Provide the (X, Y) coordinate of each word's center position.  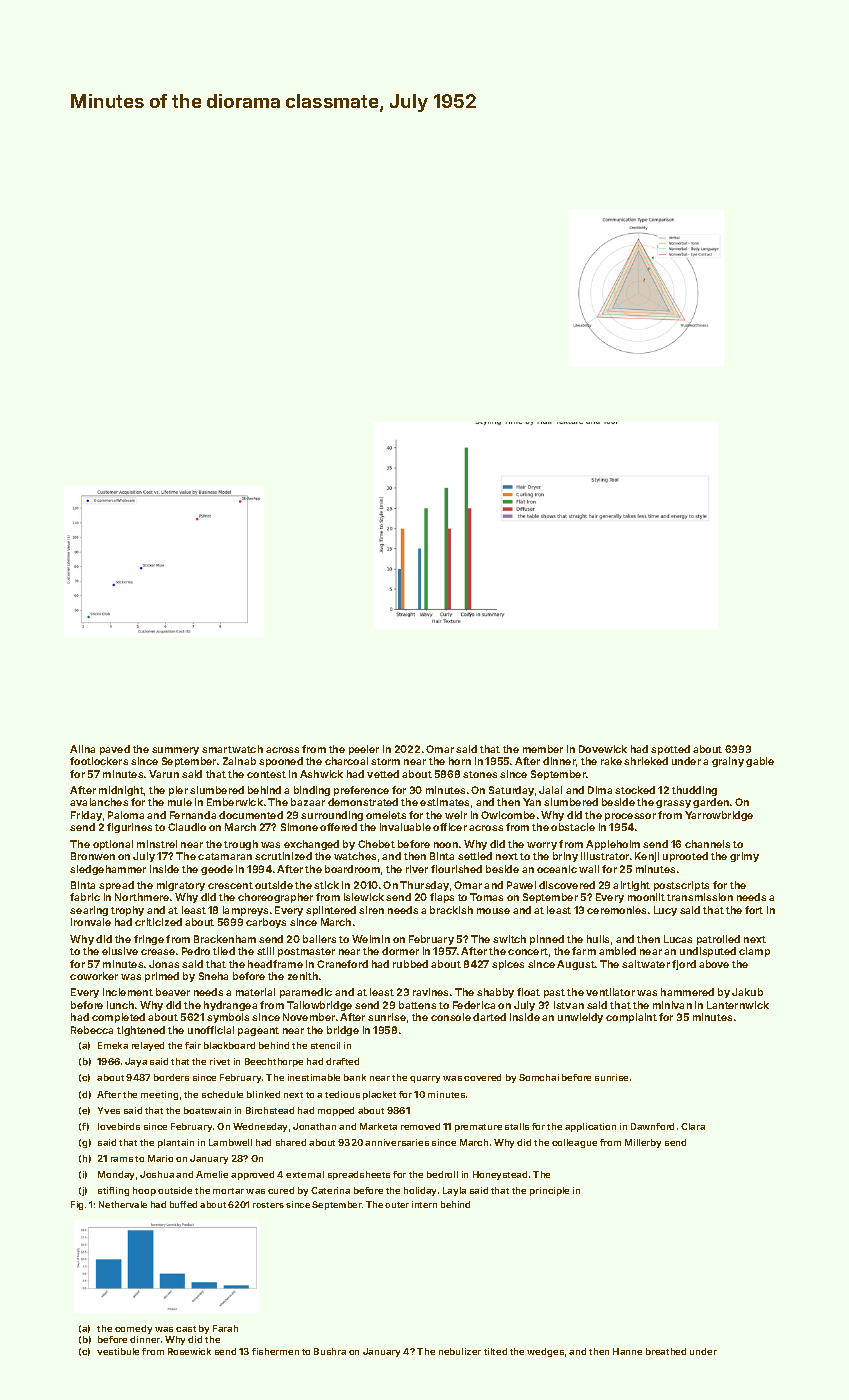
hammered (687, 992)
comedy (133, 1329)
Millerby (643, 1143)
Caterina (330, 1190)
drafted (342, 1061)
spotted (670, 750)
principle (549, 1191)
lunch (120, 1005)
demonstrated (363, 802)
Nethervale (123, 1204)
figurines (129, 828)
